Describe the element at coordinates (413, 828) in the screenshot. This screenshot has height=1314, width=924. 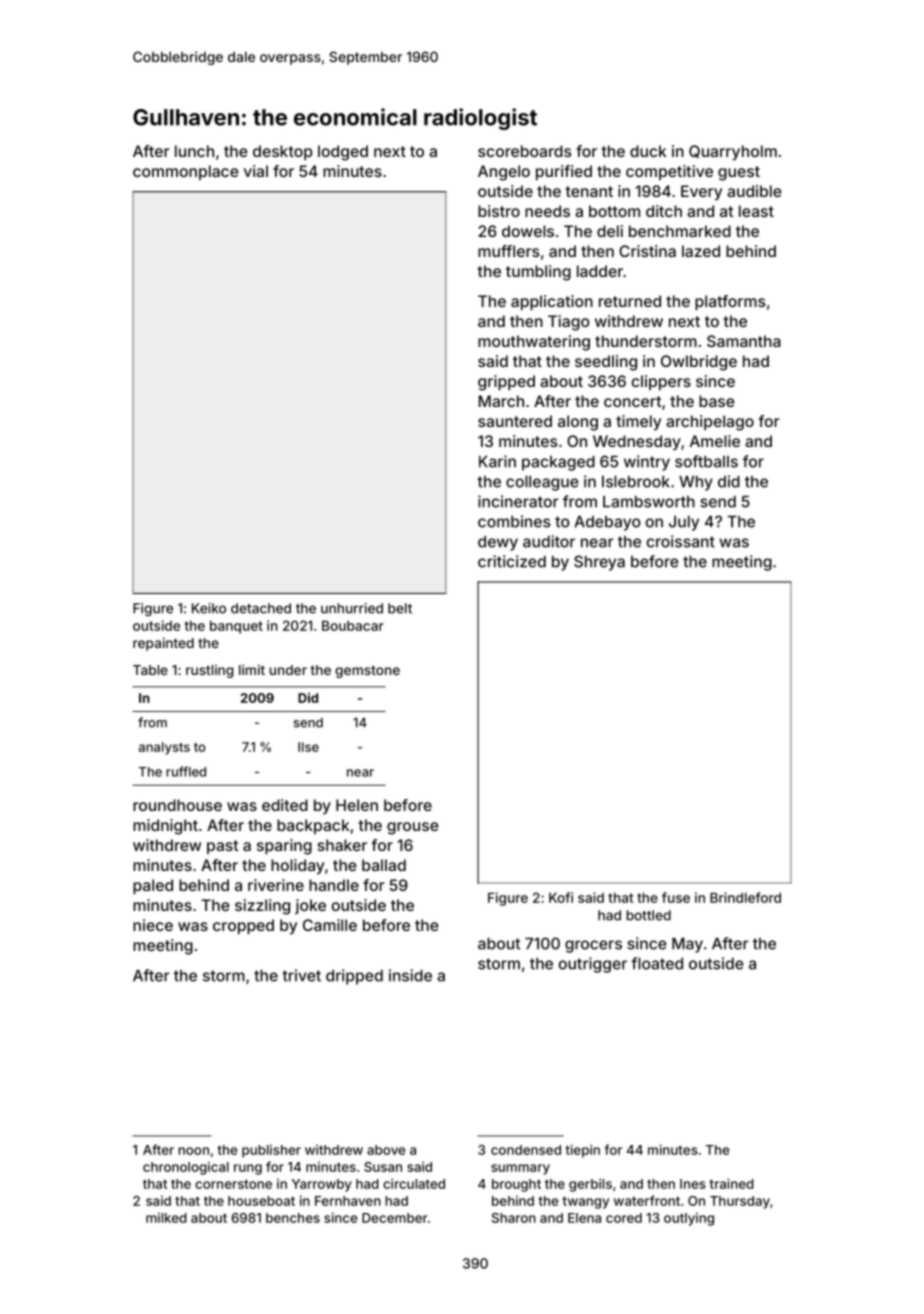
I see `grouse` at that location.
